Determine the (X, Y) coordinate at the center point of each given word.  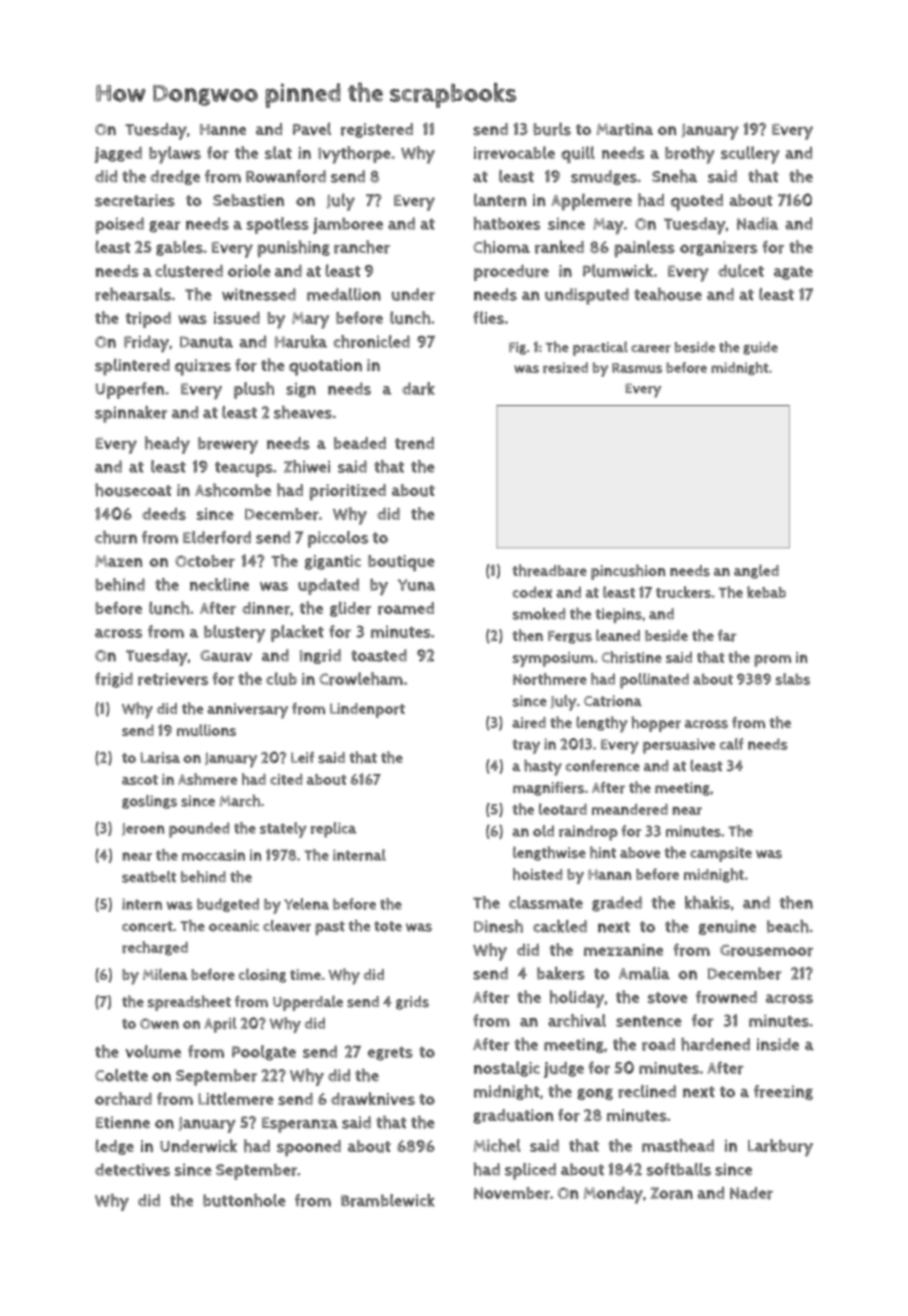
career (651, 349)
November (512, 1193)
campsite (721, 854)
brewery (228, 445)
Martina (624, 129)
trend (414, 443)
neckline (219, 584)
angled (756, 571)
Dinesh (498, 926)
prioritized (347, 492)
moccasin (213, 855)
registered (377, 130)
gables (179, 248)
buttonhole (244, 1200)
